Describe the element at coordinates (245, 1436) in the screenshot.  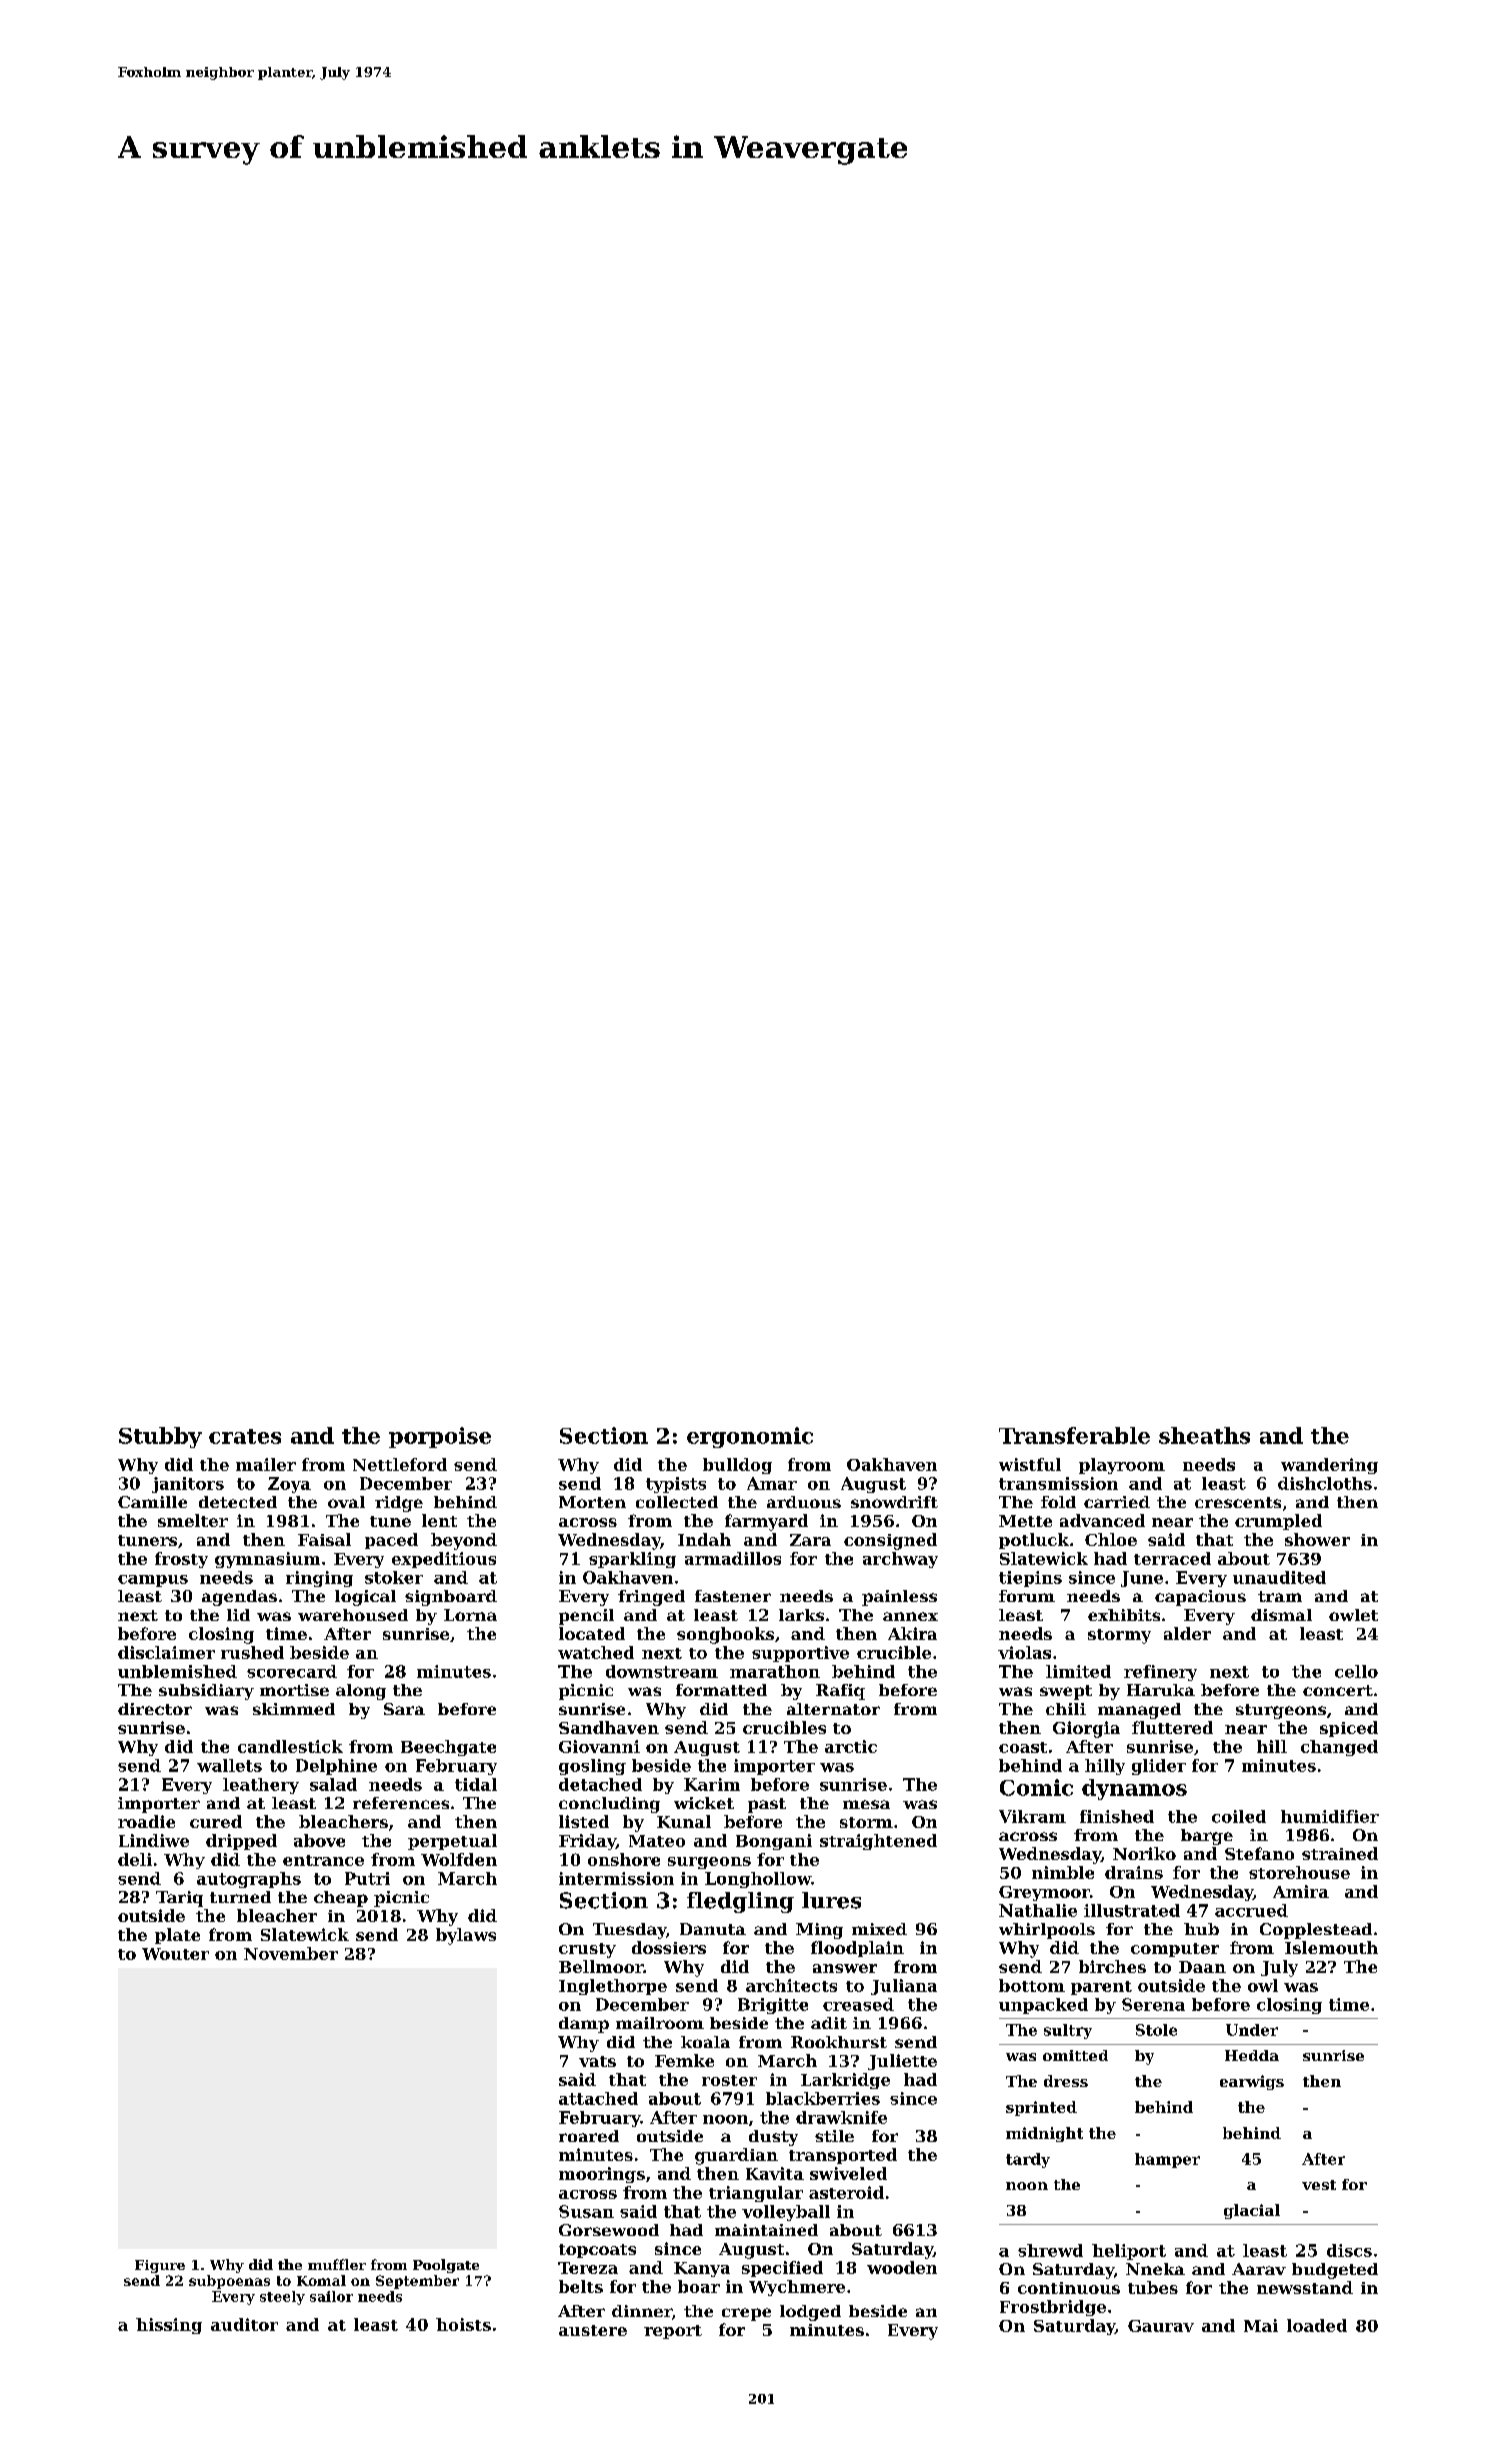
I see `crates` at that location.
